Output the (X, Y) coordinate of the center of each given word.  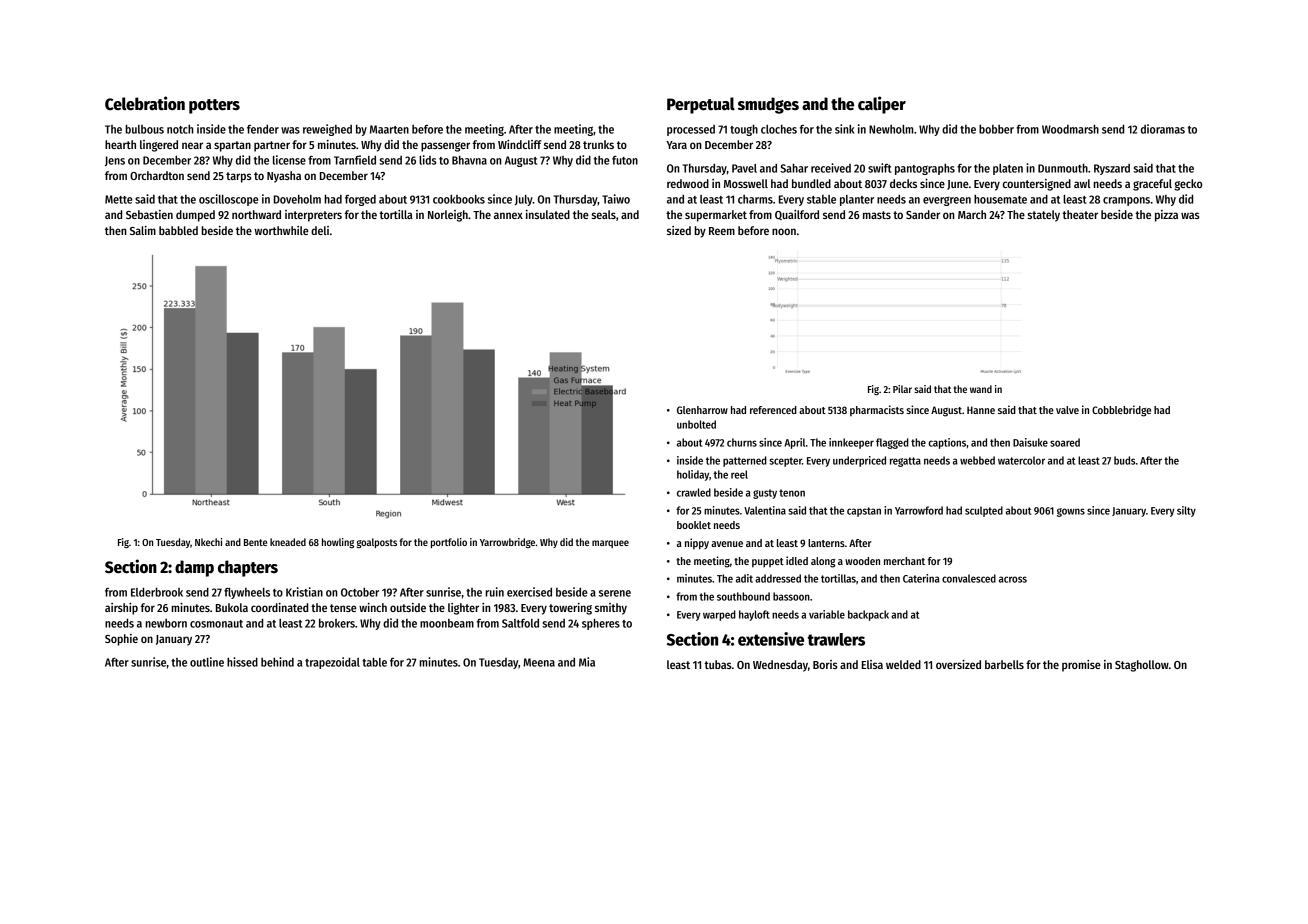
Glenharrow (702, 410)
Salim (143, 230)
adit (744, 578)
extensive (771, 639)
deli (320, 230)
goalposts (377, 543)
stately (1043, 216)
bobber (996, 129)
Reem (722, 231)
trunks (598, 144)
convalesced (969, 578)
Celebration (145, 103)
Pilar (902, 389)
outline (207, 662)
